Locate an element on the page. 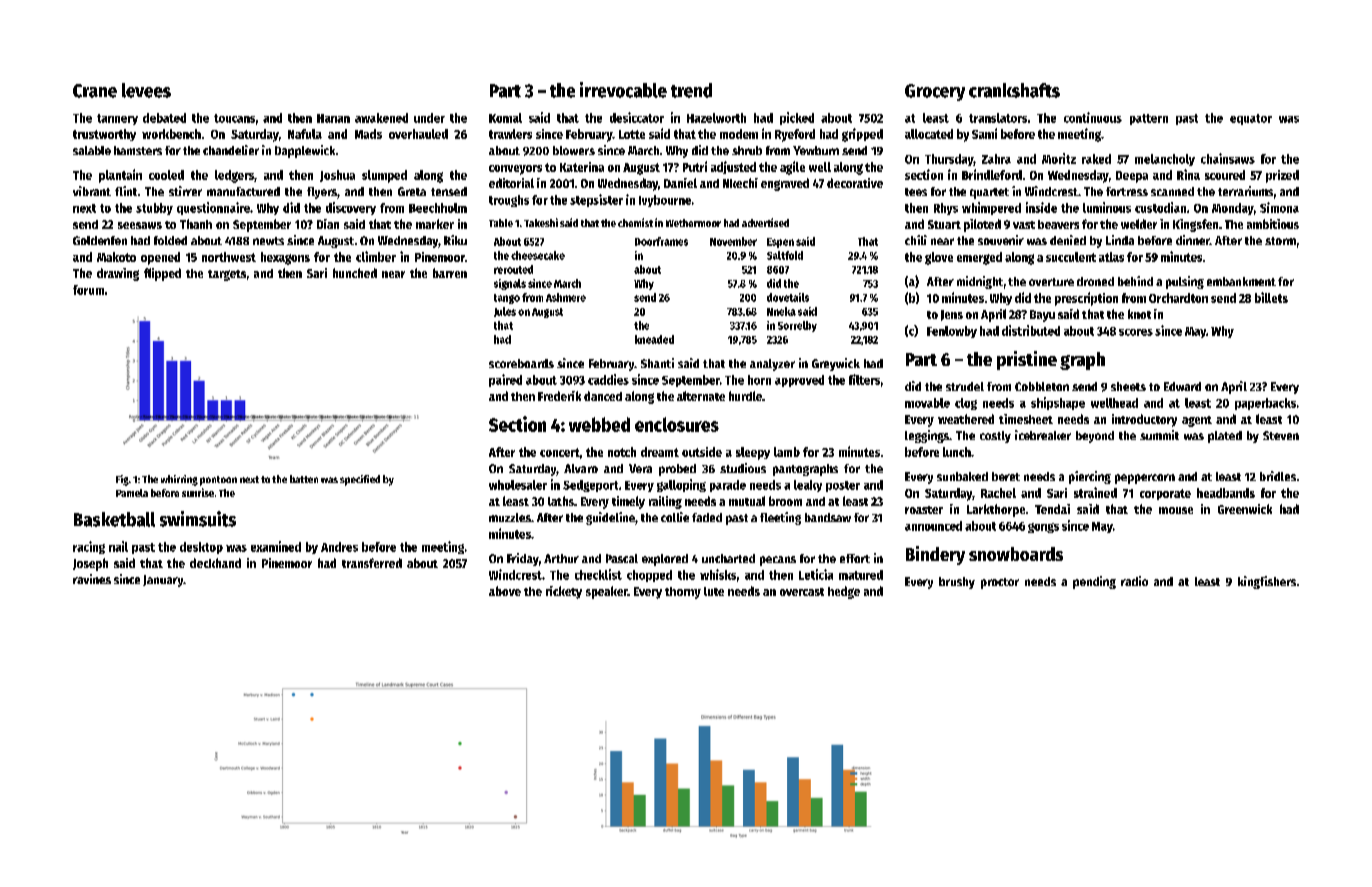 The width and height of the document is (1372, 887). questionnaire is located at coordinates (213, 208).
